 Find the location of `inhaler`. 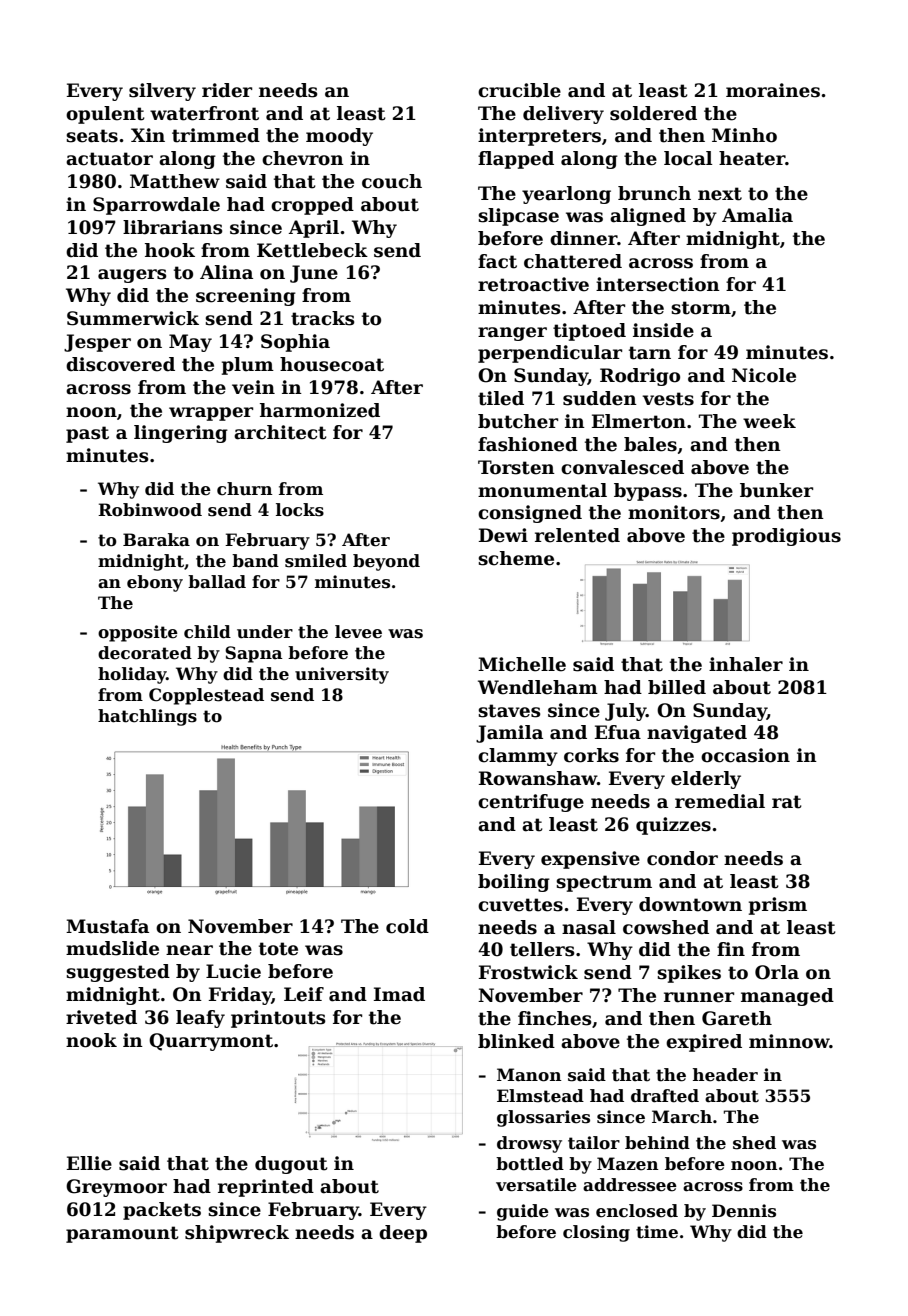

inhaler is located at coordinates (746, 664).
